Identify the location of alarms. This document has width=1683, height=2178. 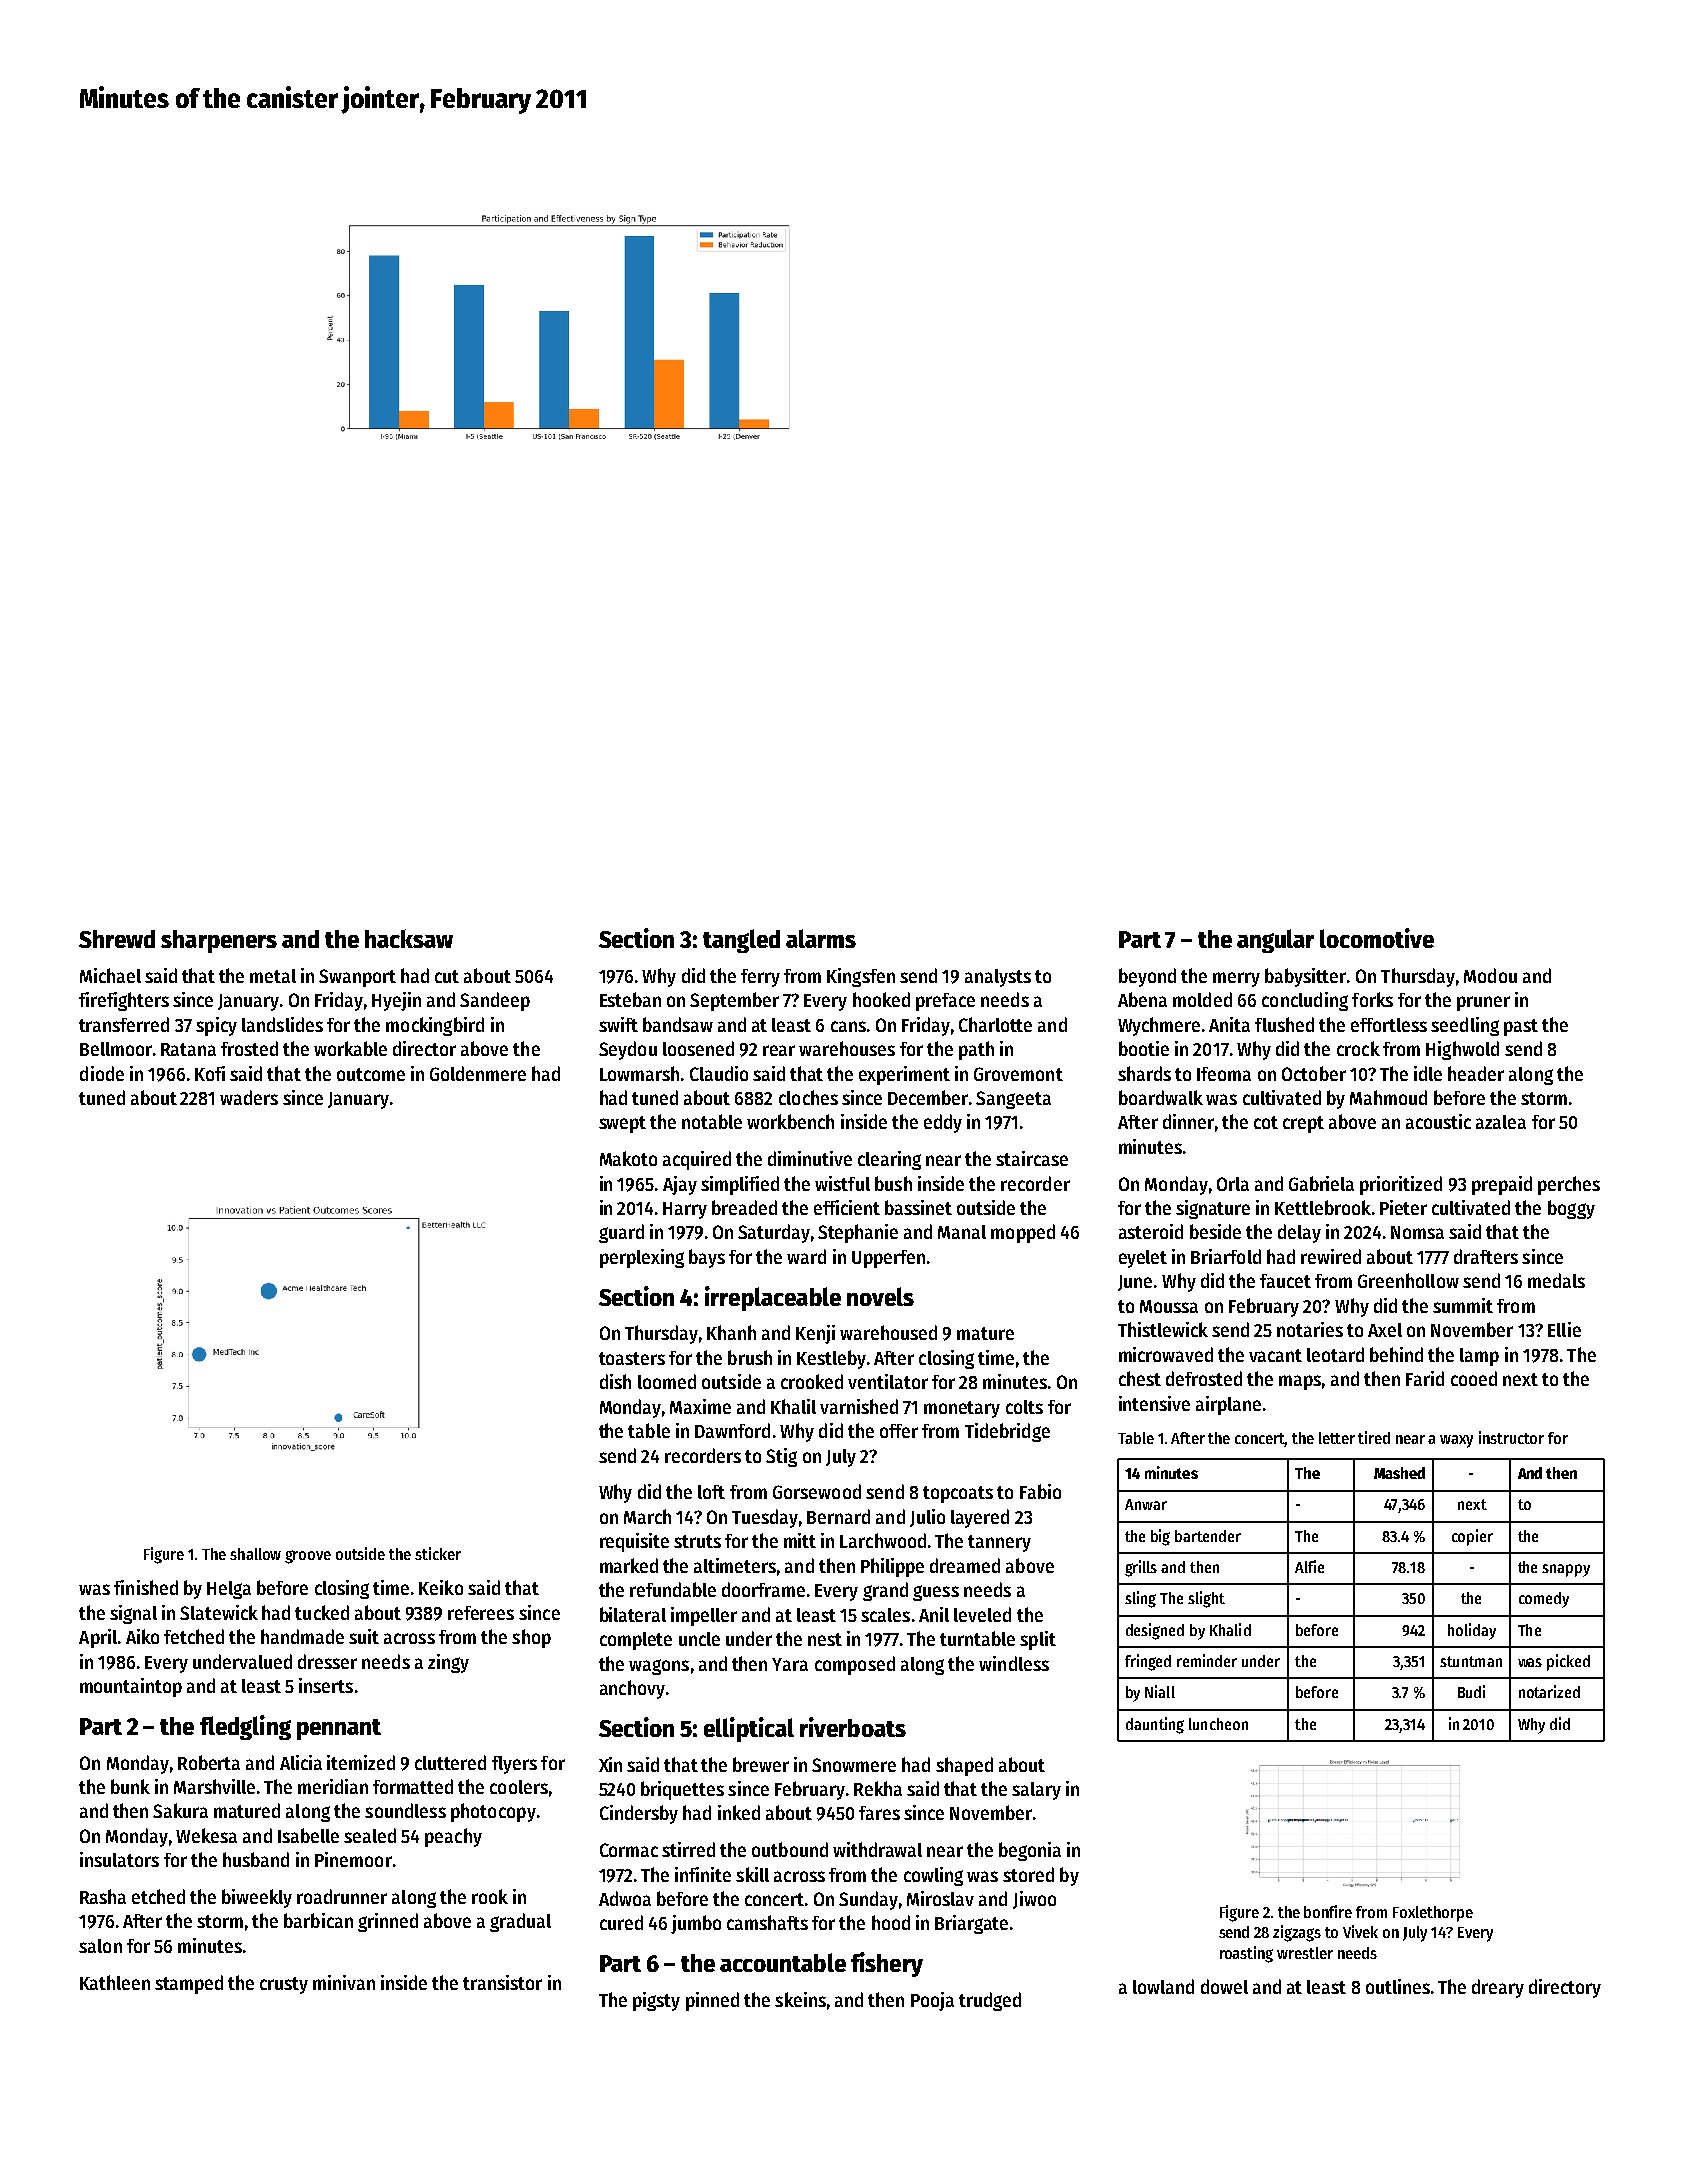
(821, 938).
